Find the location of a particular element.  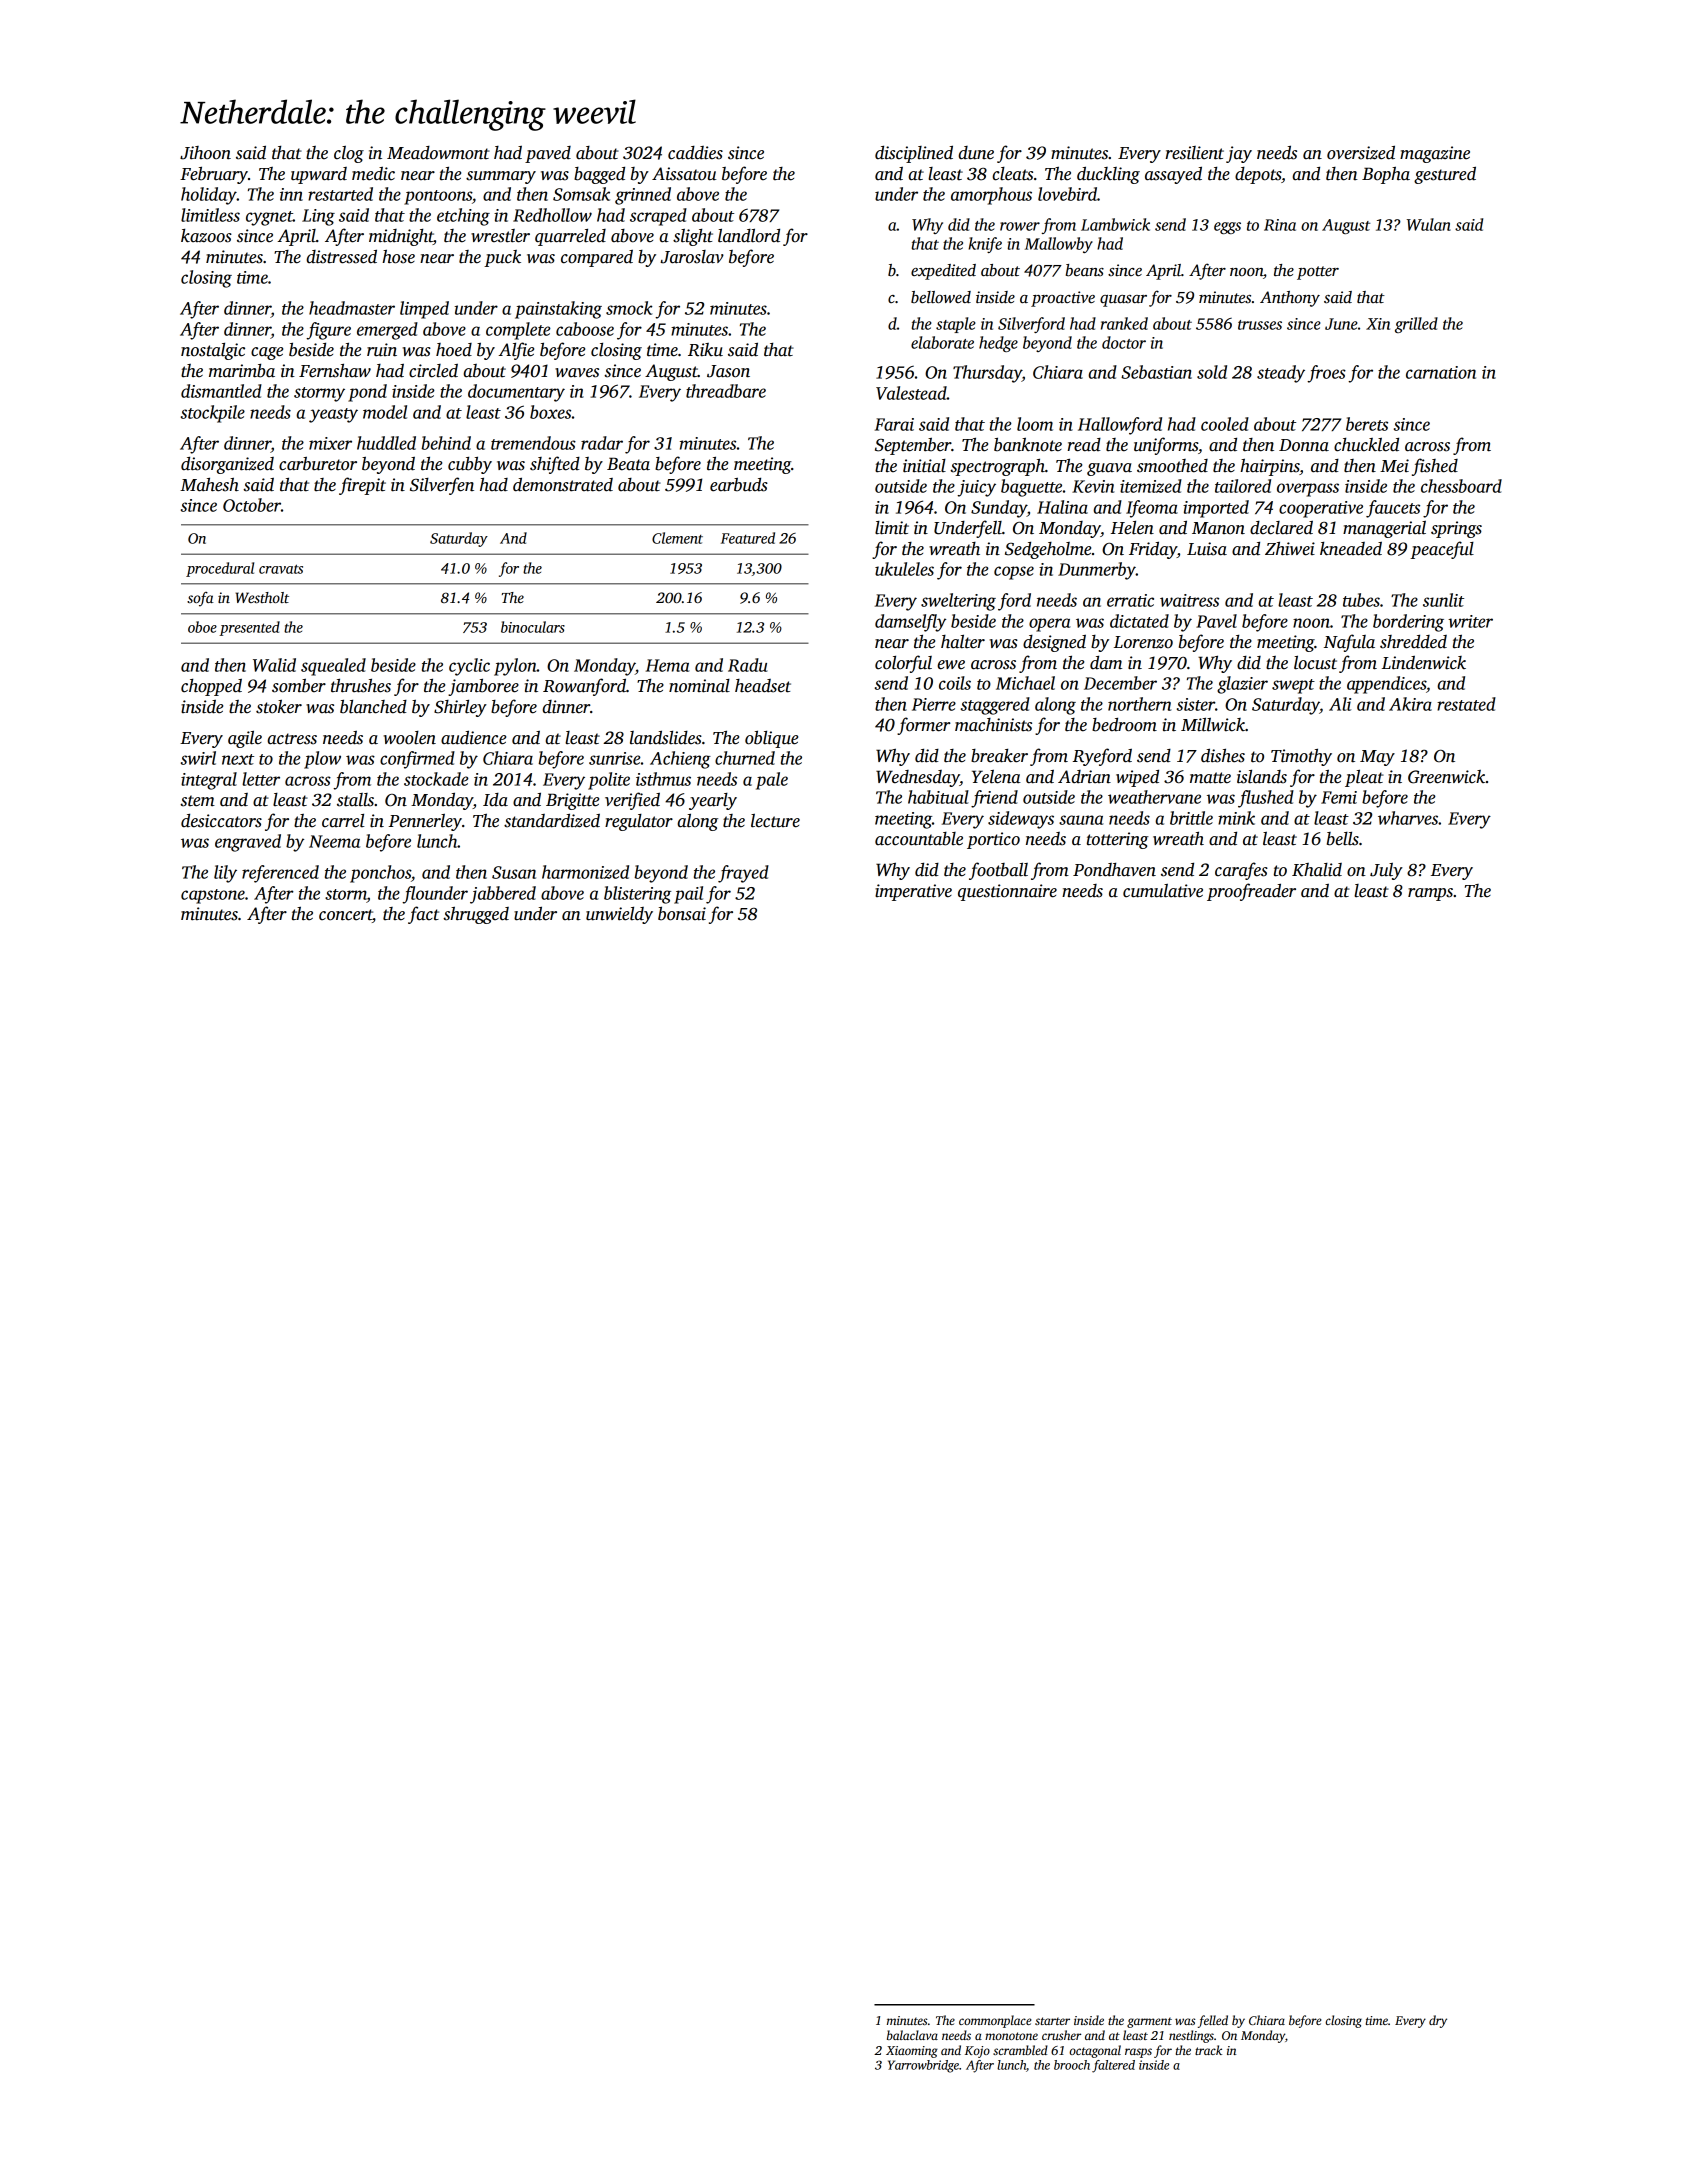

concert is located at coordinates (346, 916).
